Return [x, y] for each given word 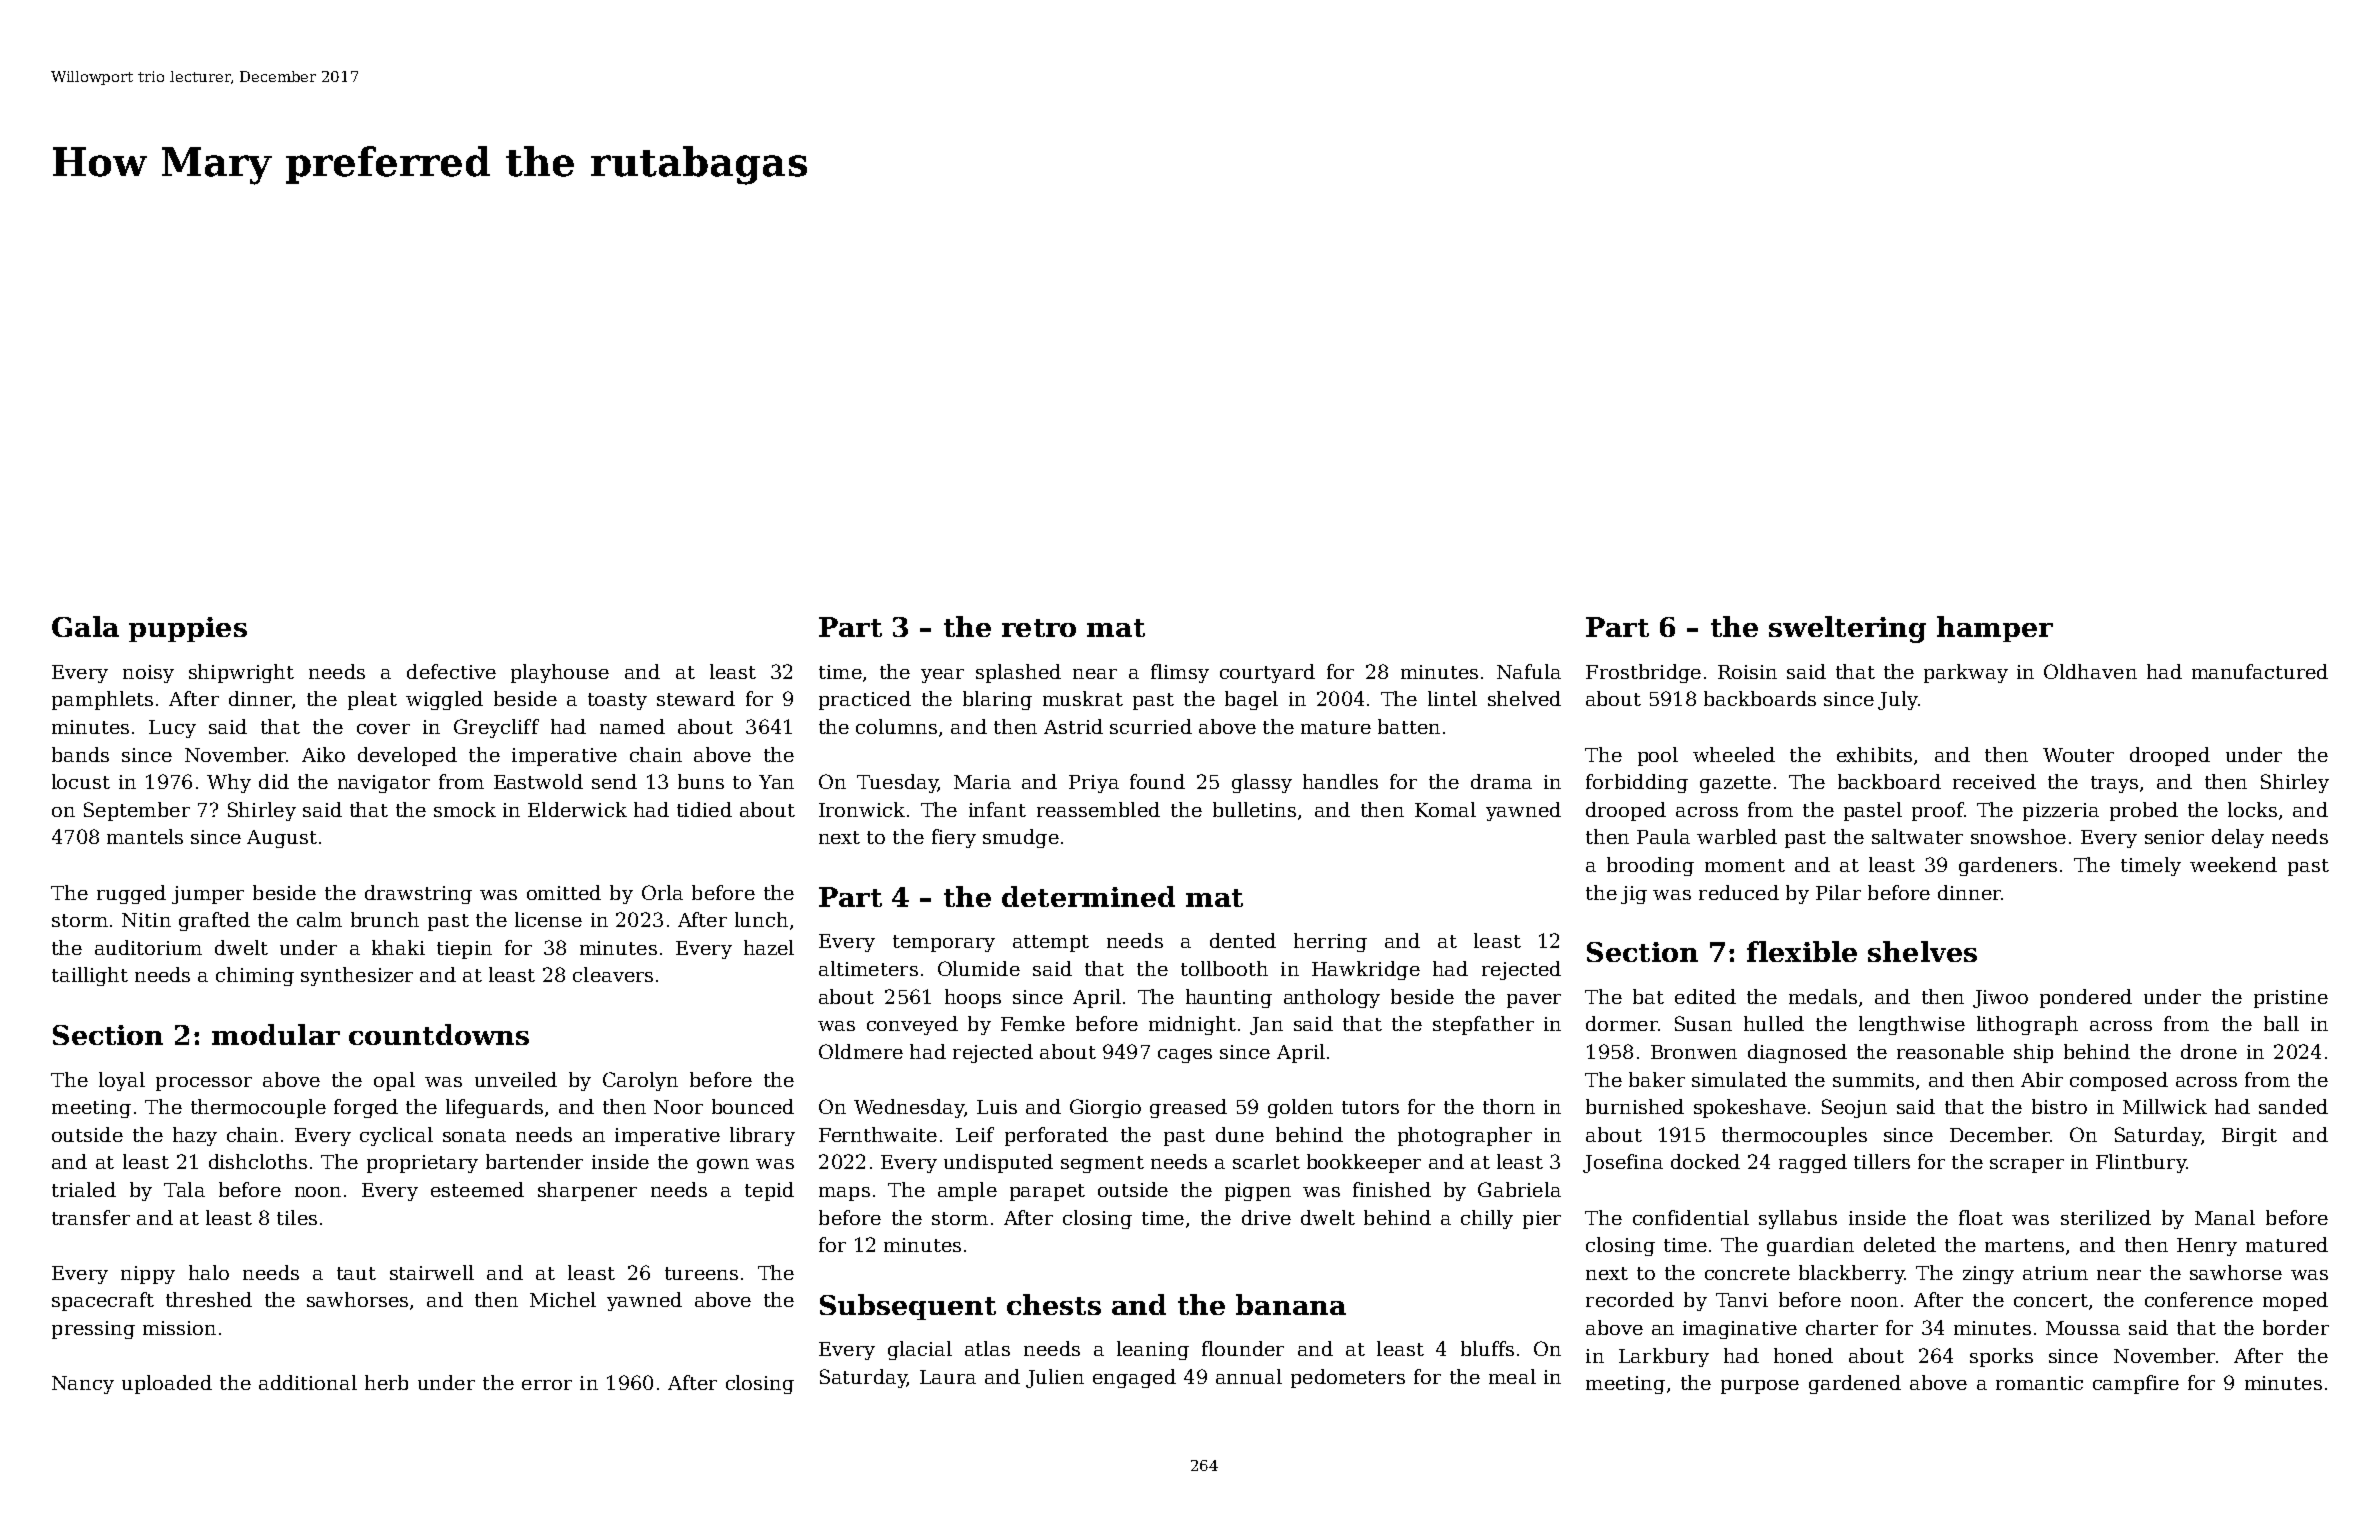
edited [1705, 996]
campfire [2136, 1384]
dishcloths [258, 1161]
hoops [973, 998]
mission [179, 1328]
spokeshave [1750, 1108]
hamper [1995, 629]
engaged [1134, 1378]
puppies [188, 629]
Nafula [1529, 671]
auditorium [148, 947]
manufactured [2260, 671]
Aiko [323, 754]
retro [1039, 628]
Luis [997, 1107]
